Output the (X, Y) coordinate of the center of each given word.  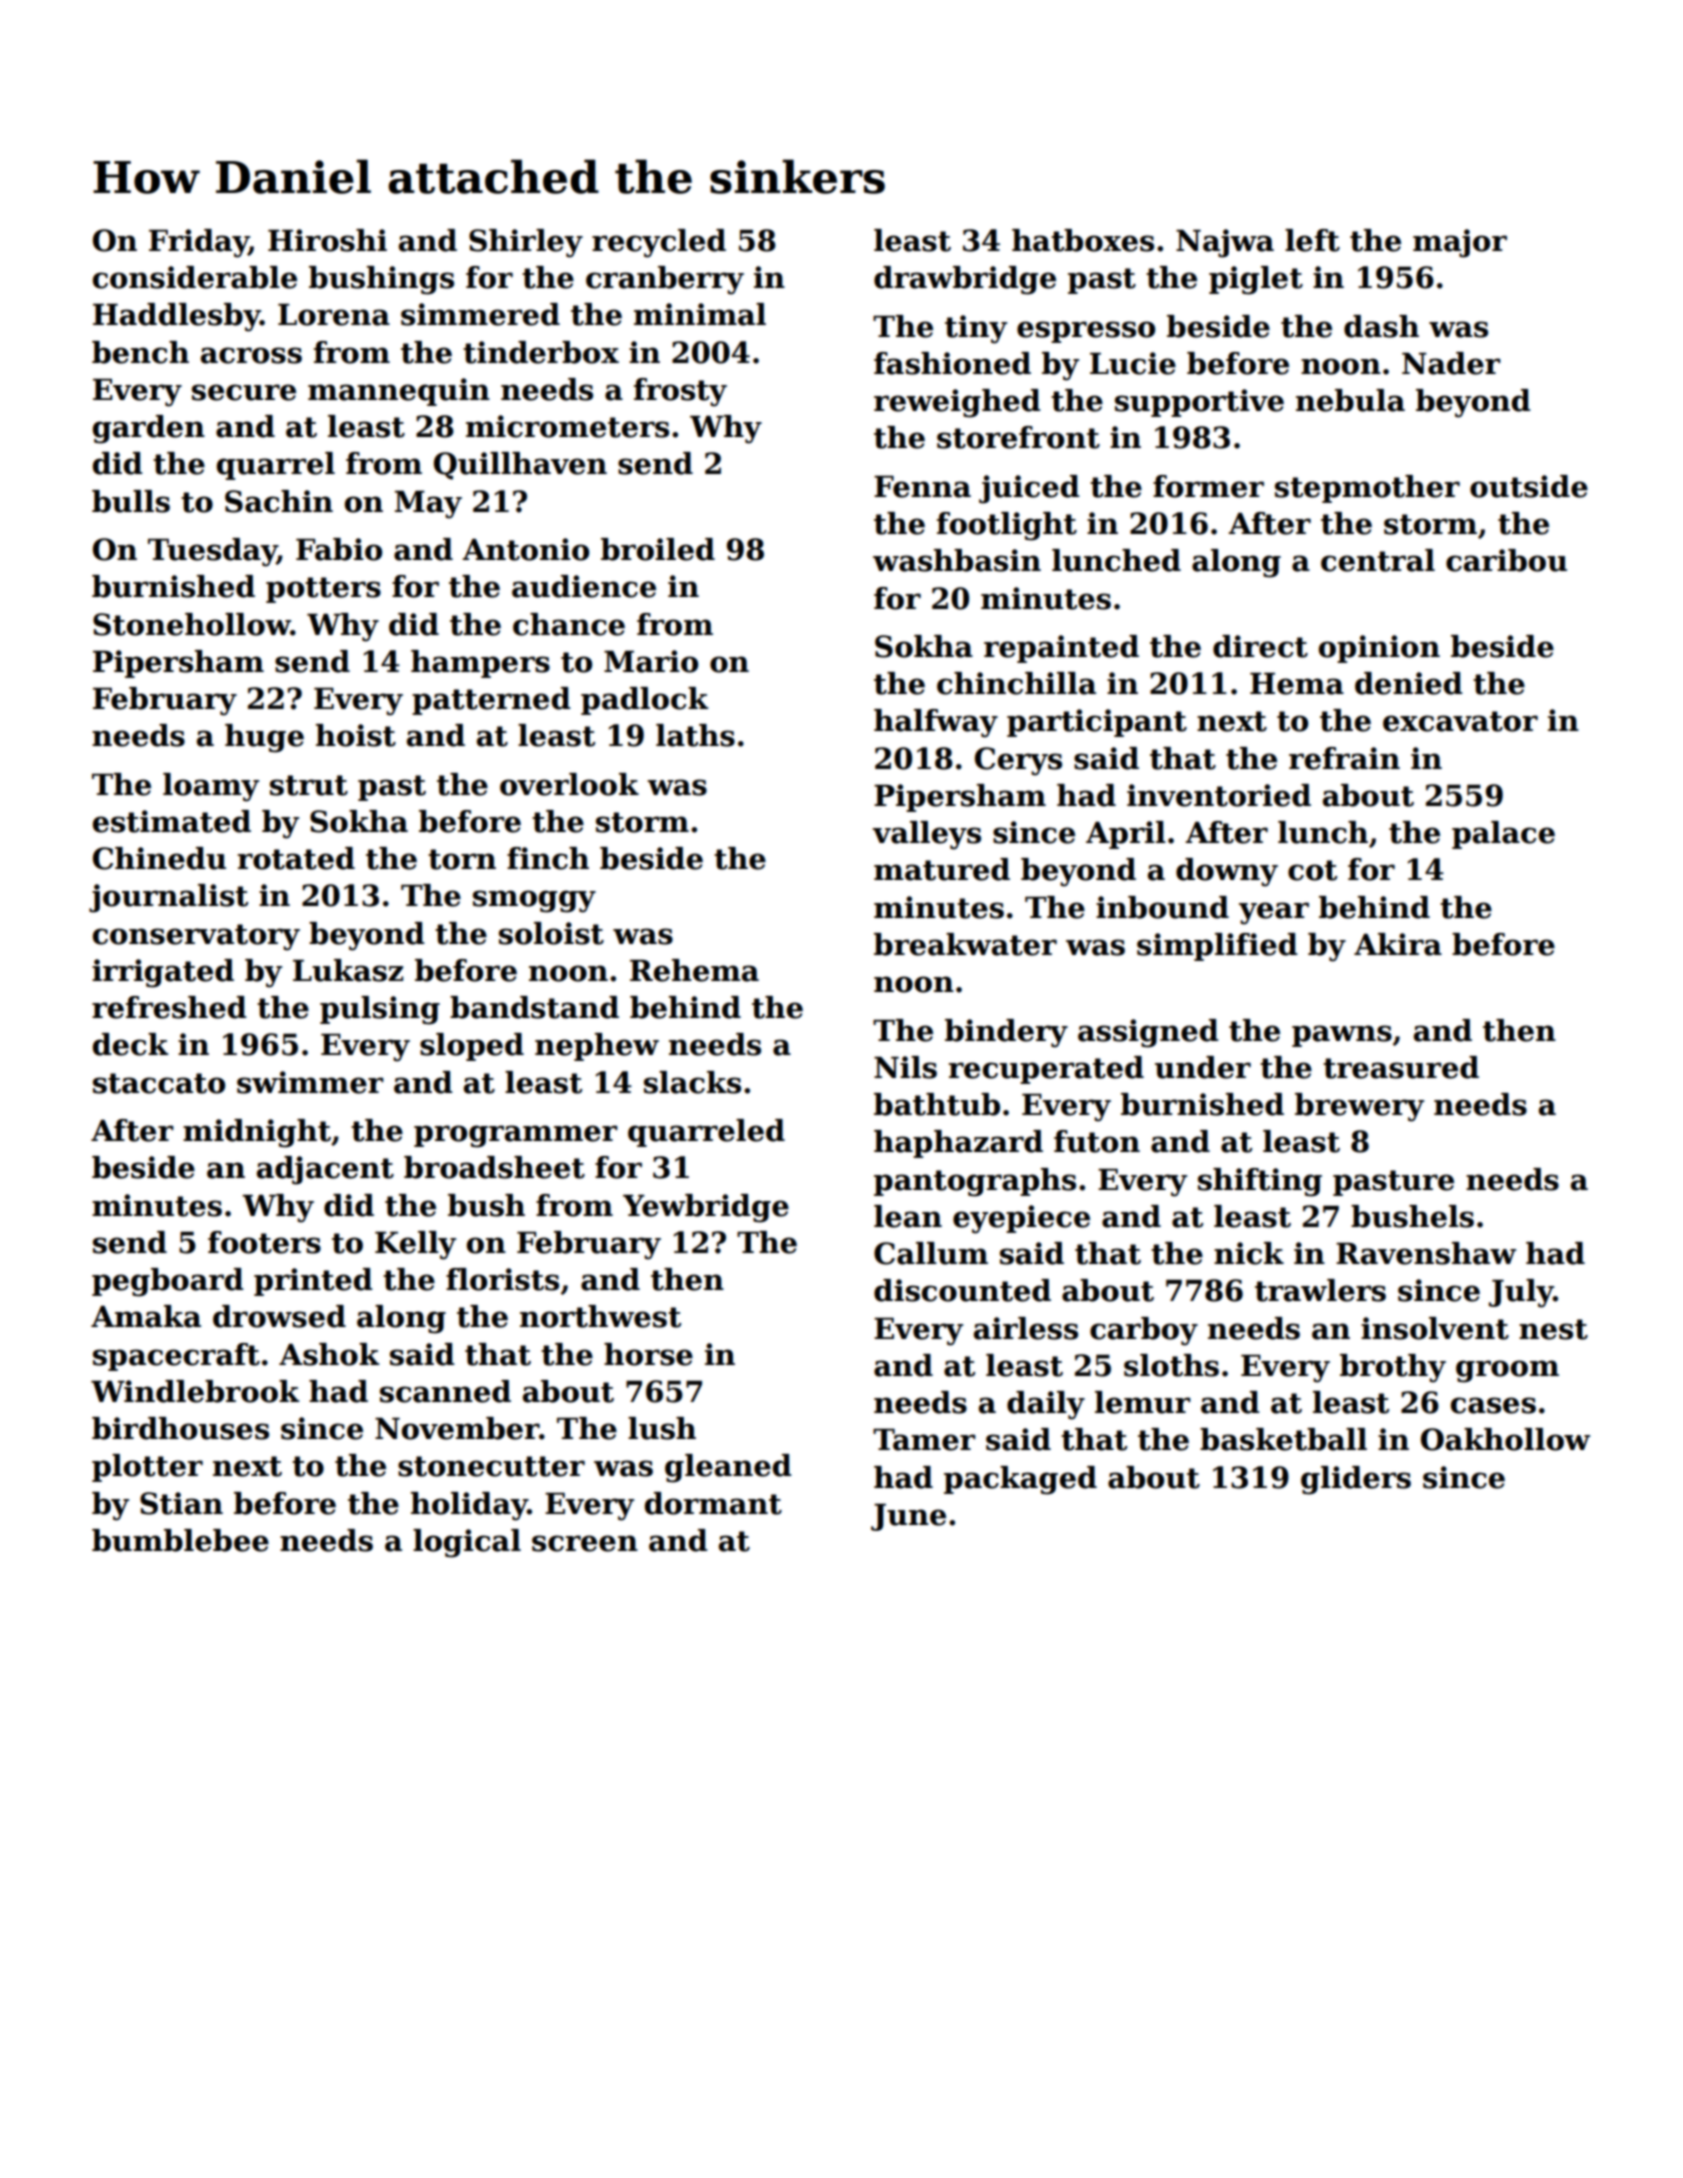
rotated (296, 858)
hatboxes (1083, 240)
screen (585, 1543)
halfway (936, 723)
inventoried (1219, 795)
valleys (927, 835)
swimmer (310, 1082)
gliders (1356, 1480)
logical (467, 1543)
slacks (692, 1082)
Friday (199, 243)
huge (264, 738)
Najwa (1225, 243)
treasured (1401, 1067)
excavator (1460, 721)
